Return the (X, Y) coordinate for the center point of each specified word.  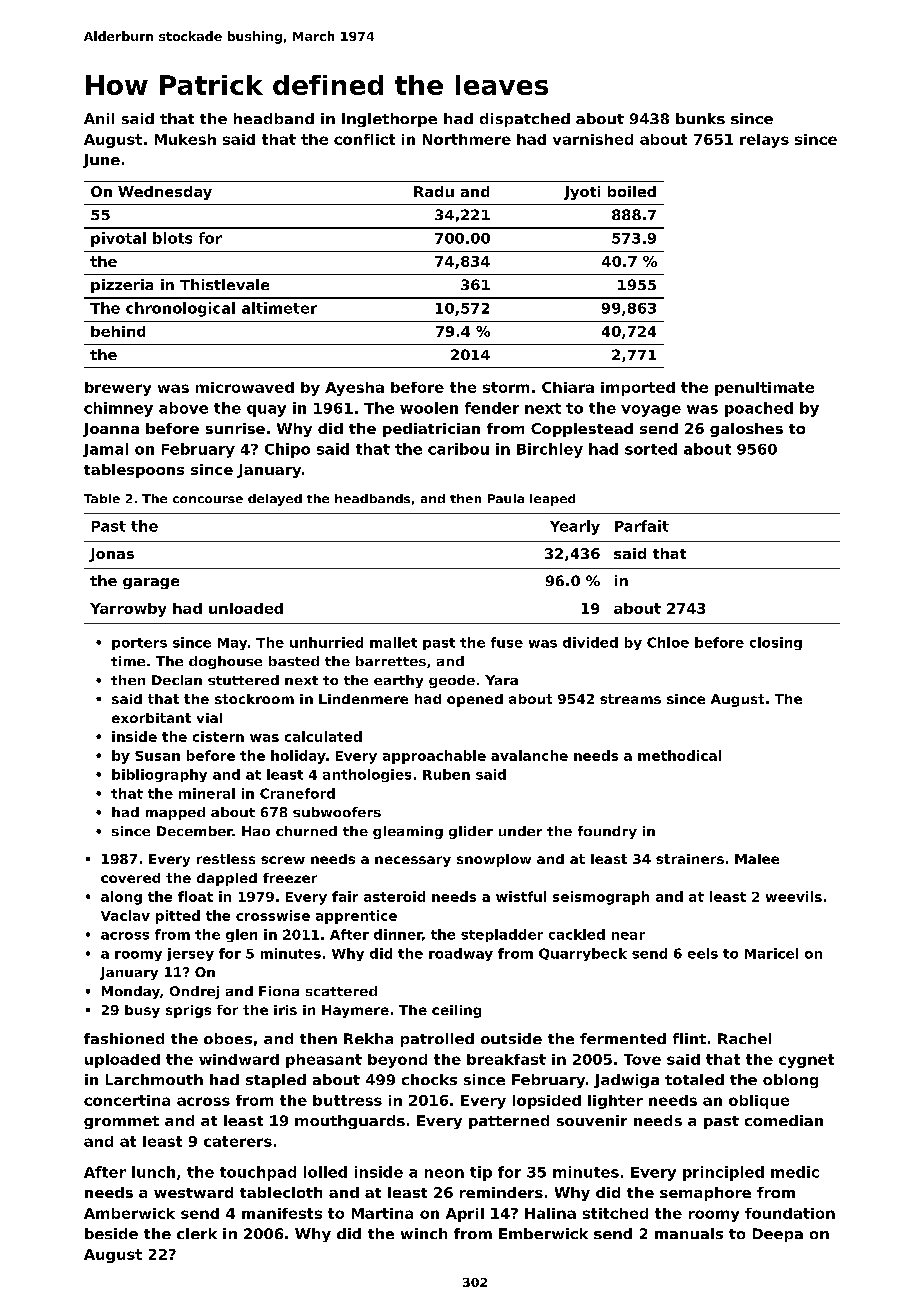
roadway (461, 954)
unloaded (246, 608)
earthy (398, 681)
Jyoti (582, 193)
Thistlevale (224, 284)
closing (776, 643)
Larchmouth (154, 1079)
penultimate (764, 389)
